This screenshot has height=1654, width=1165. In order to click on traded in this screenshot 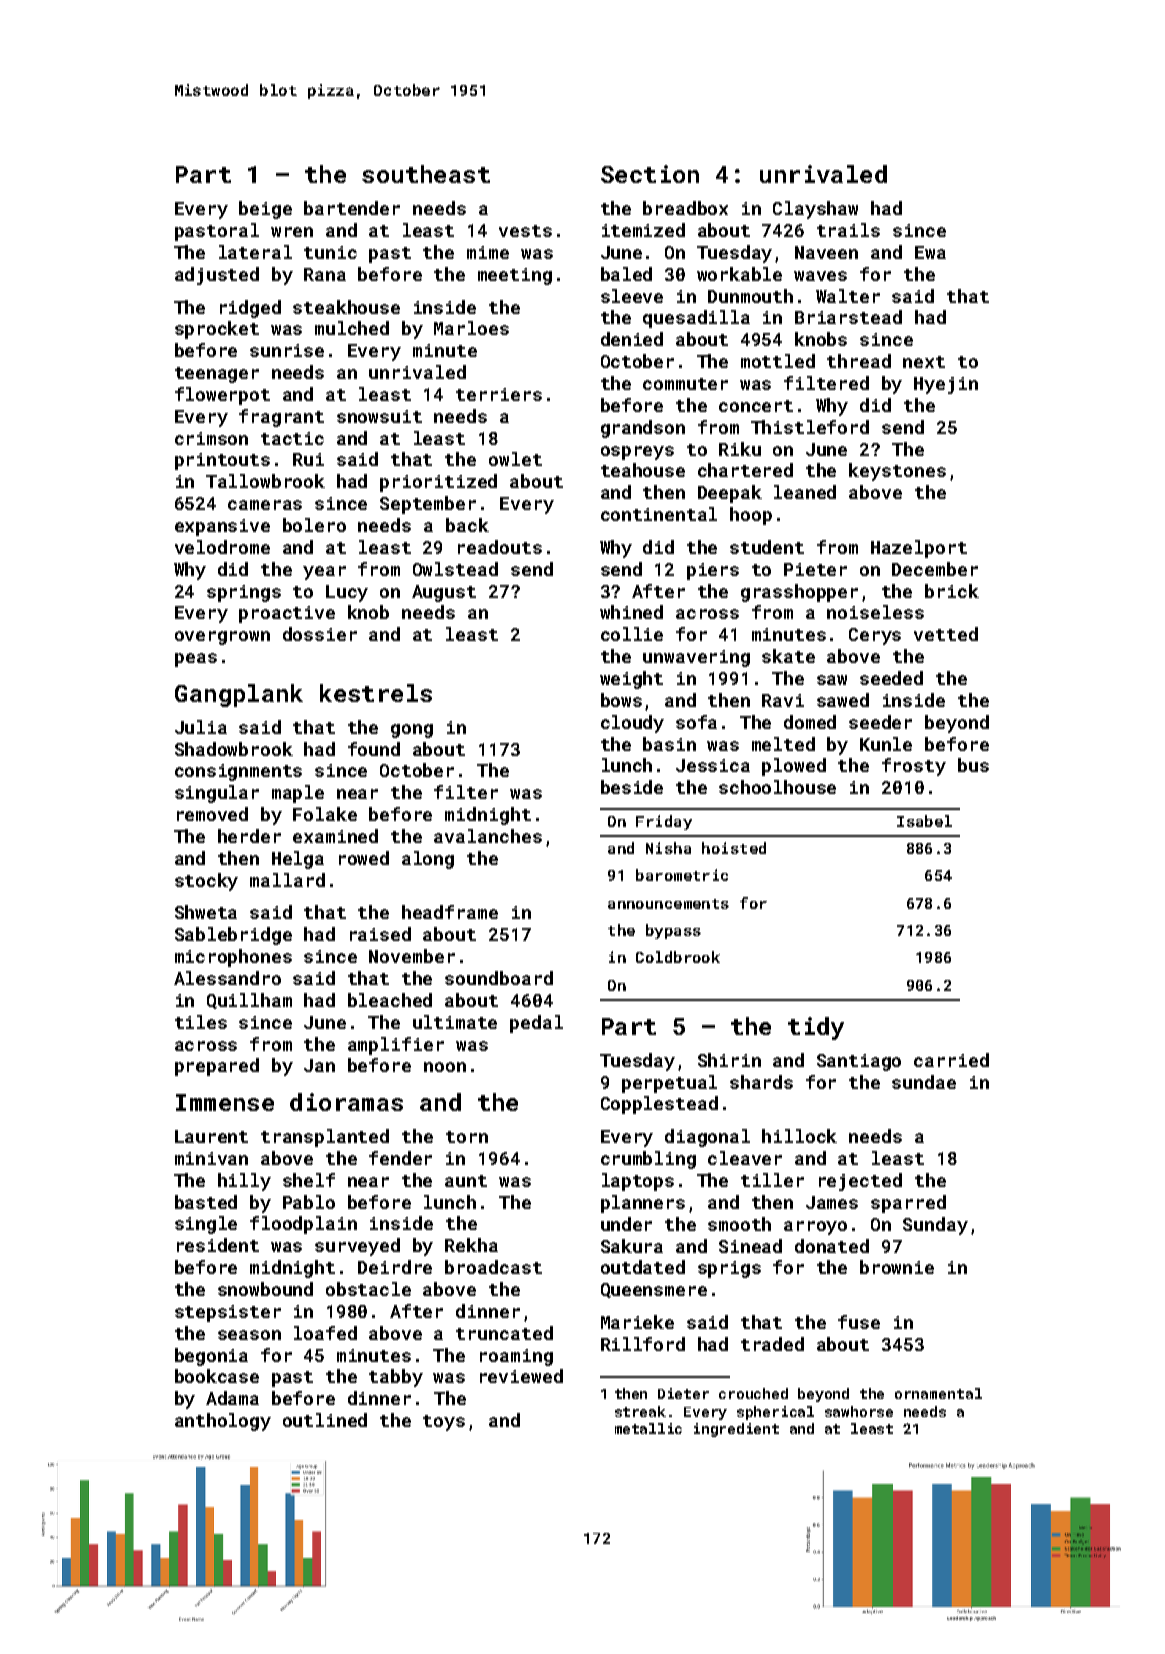, I will do `click(772, 1344)`.
